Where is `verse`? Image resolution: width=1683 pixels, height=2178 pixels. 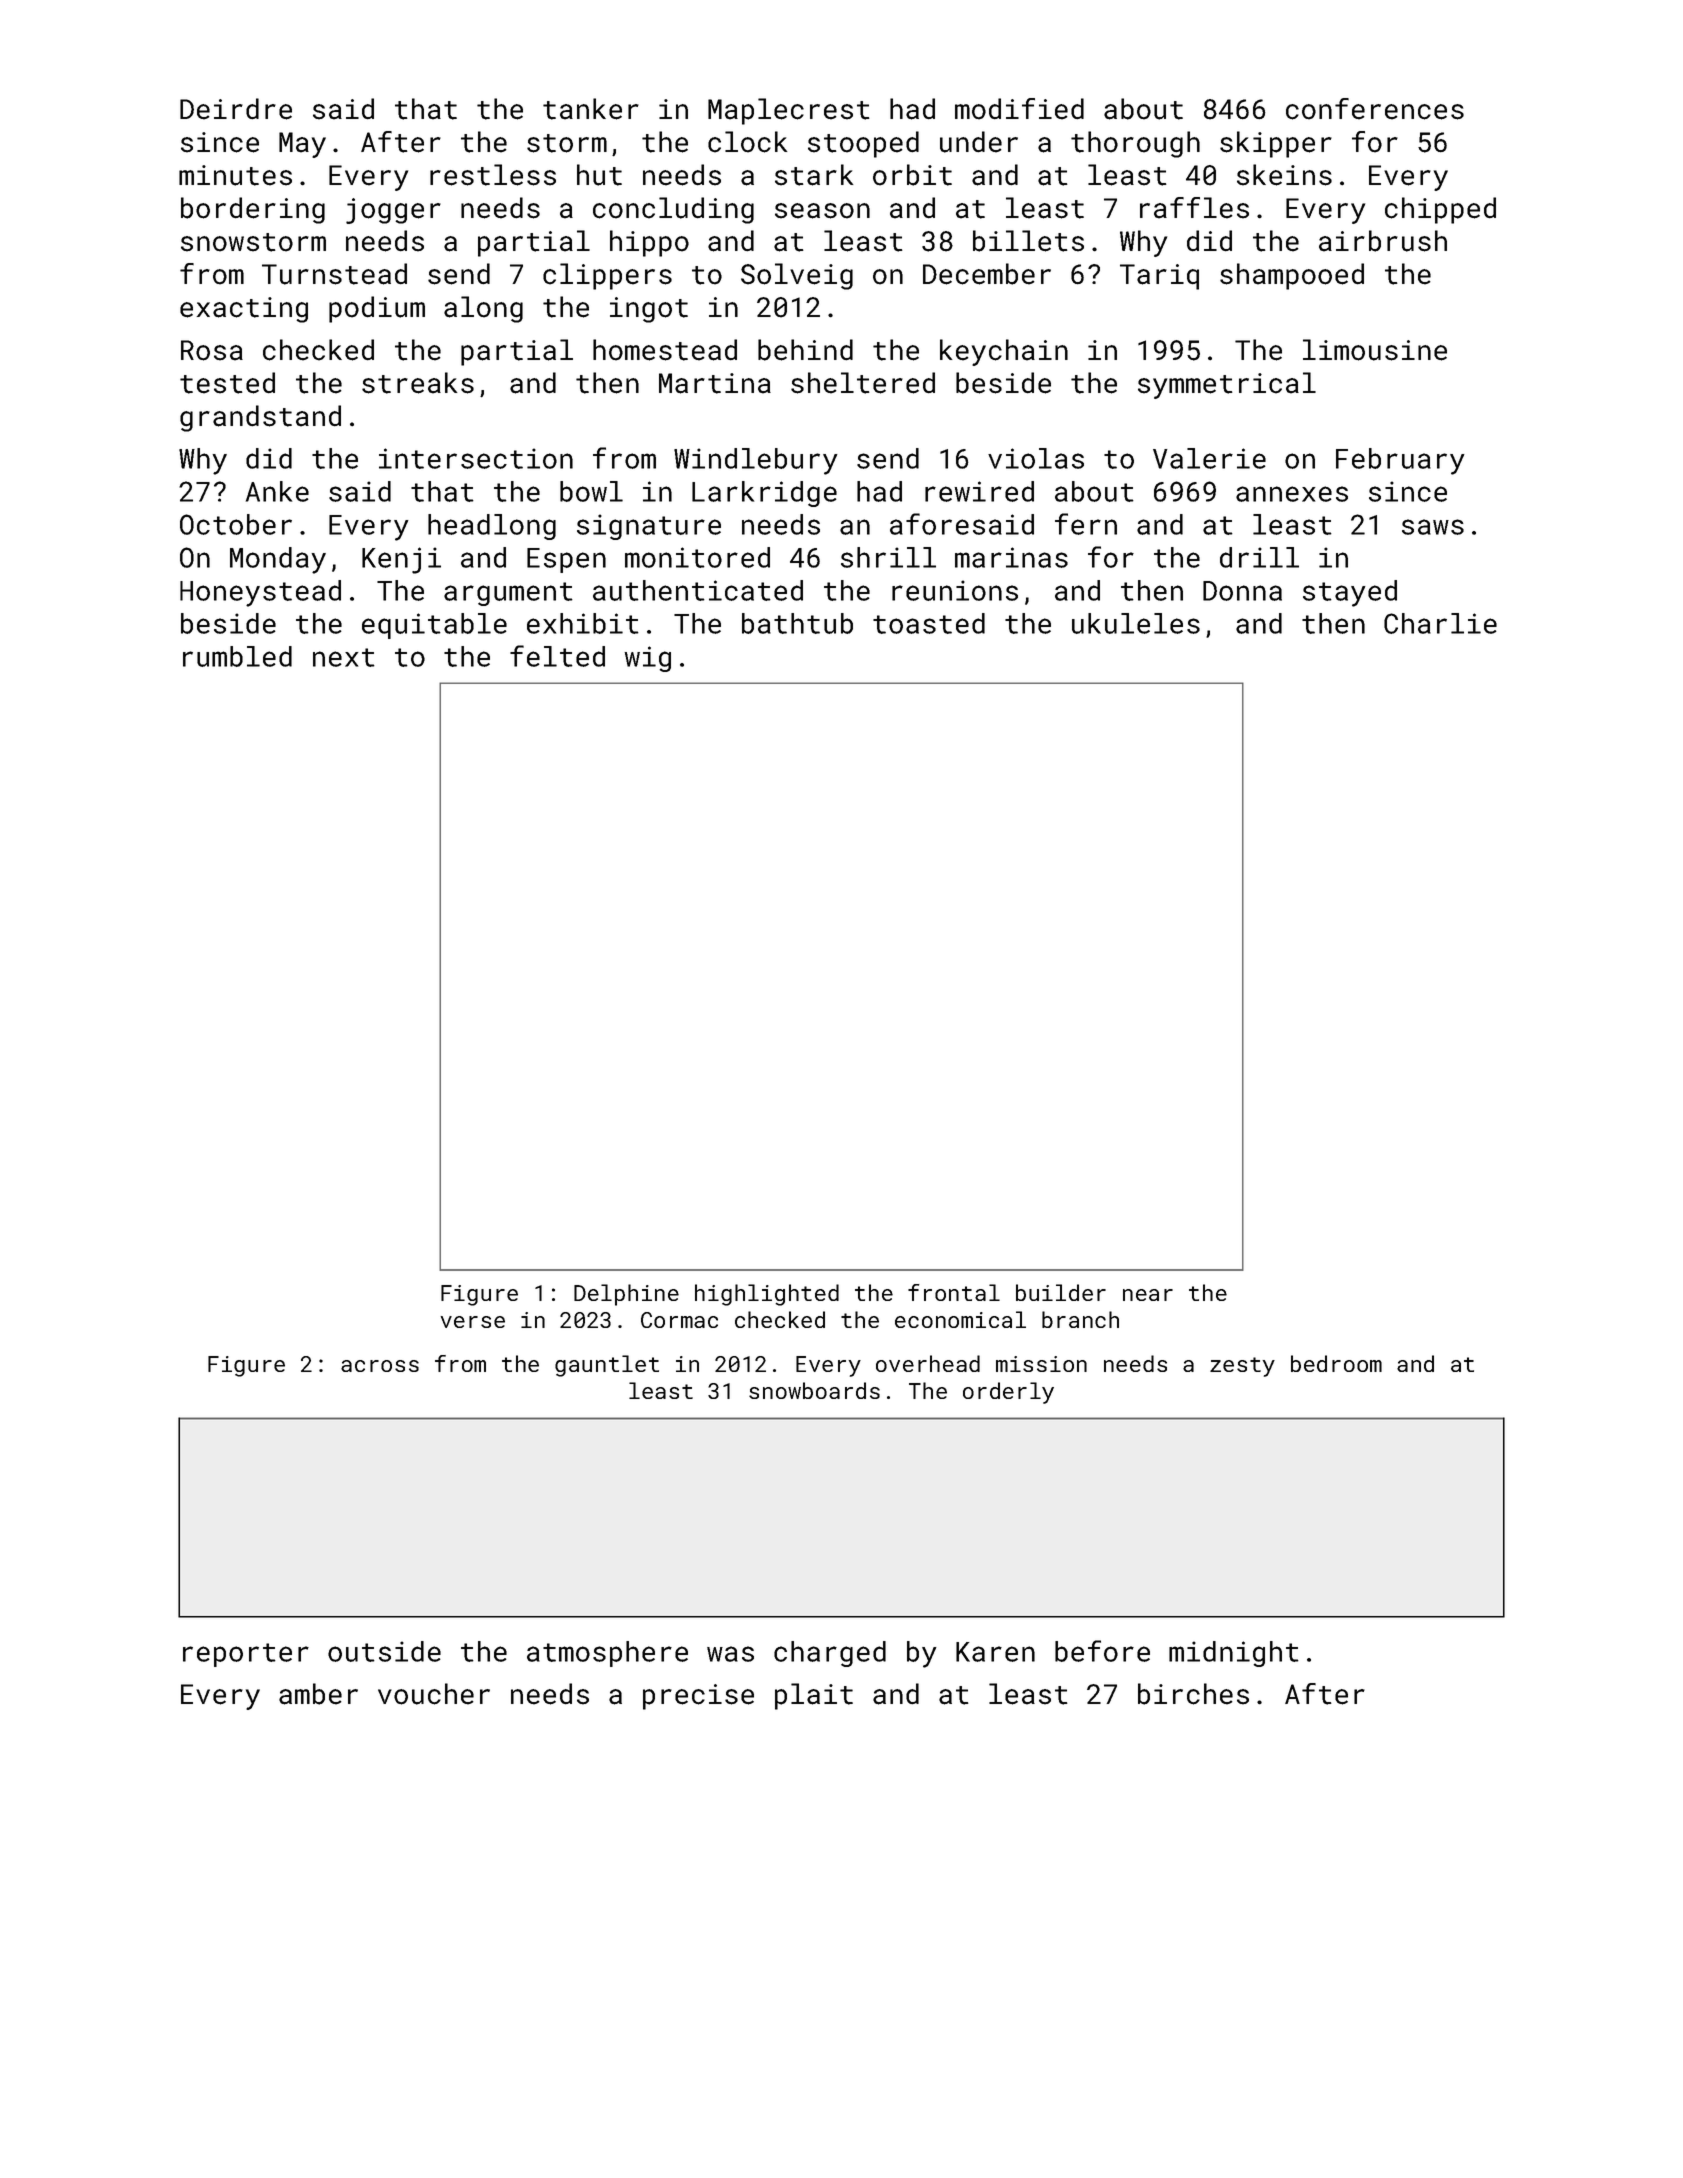
verse is located at coordinates (473, 1322).
